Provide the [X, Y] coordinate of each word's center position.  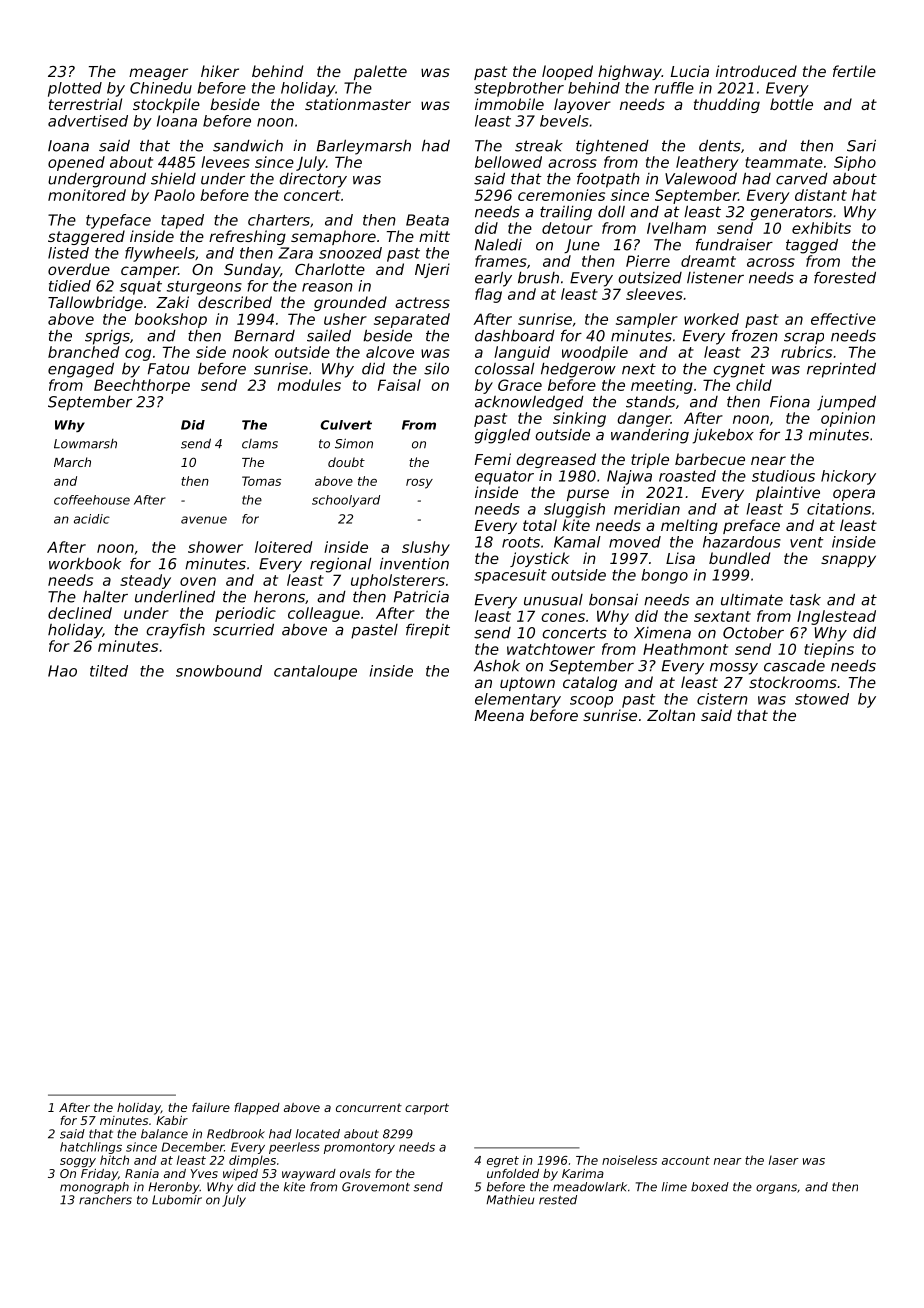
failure [211, 1107]
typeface [118, 221]
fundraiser [734, 245]
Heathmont [685, 649]
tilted [109, 671]
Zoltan [671, 715]
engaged [81, 370]
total [540, 525]
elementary [518, 700]
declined [80, 613]
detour [567, 228]
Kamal [577, 542]
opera [854, 495]
